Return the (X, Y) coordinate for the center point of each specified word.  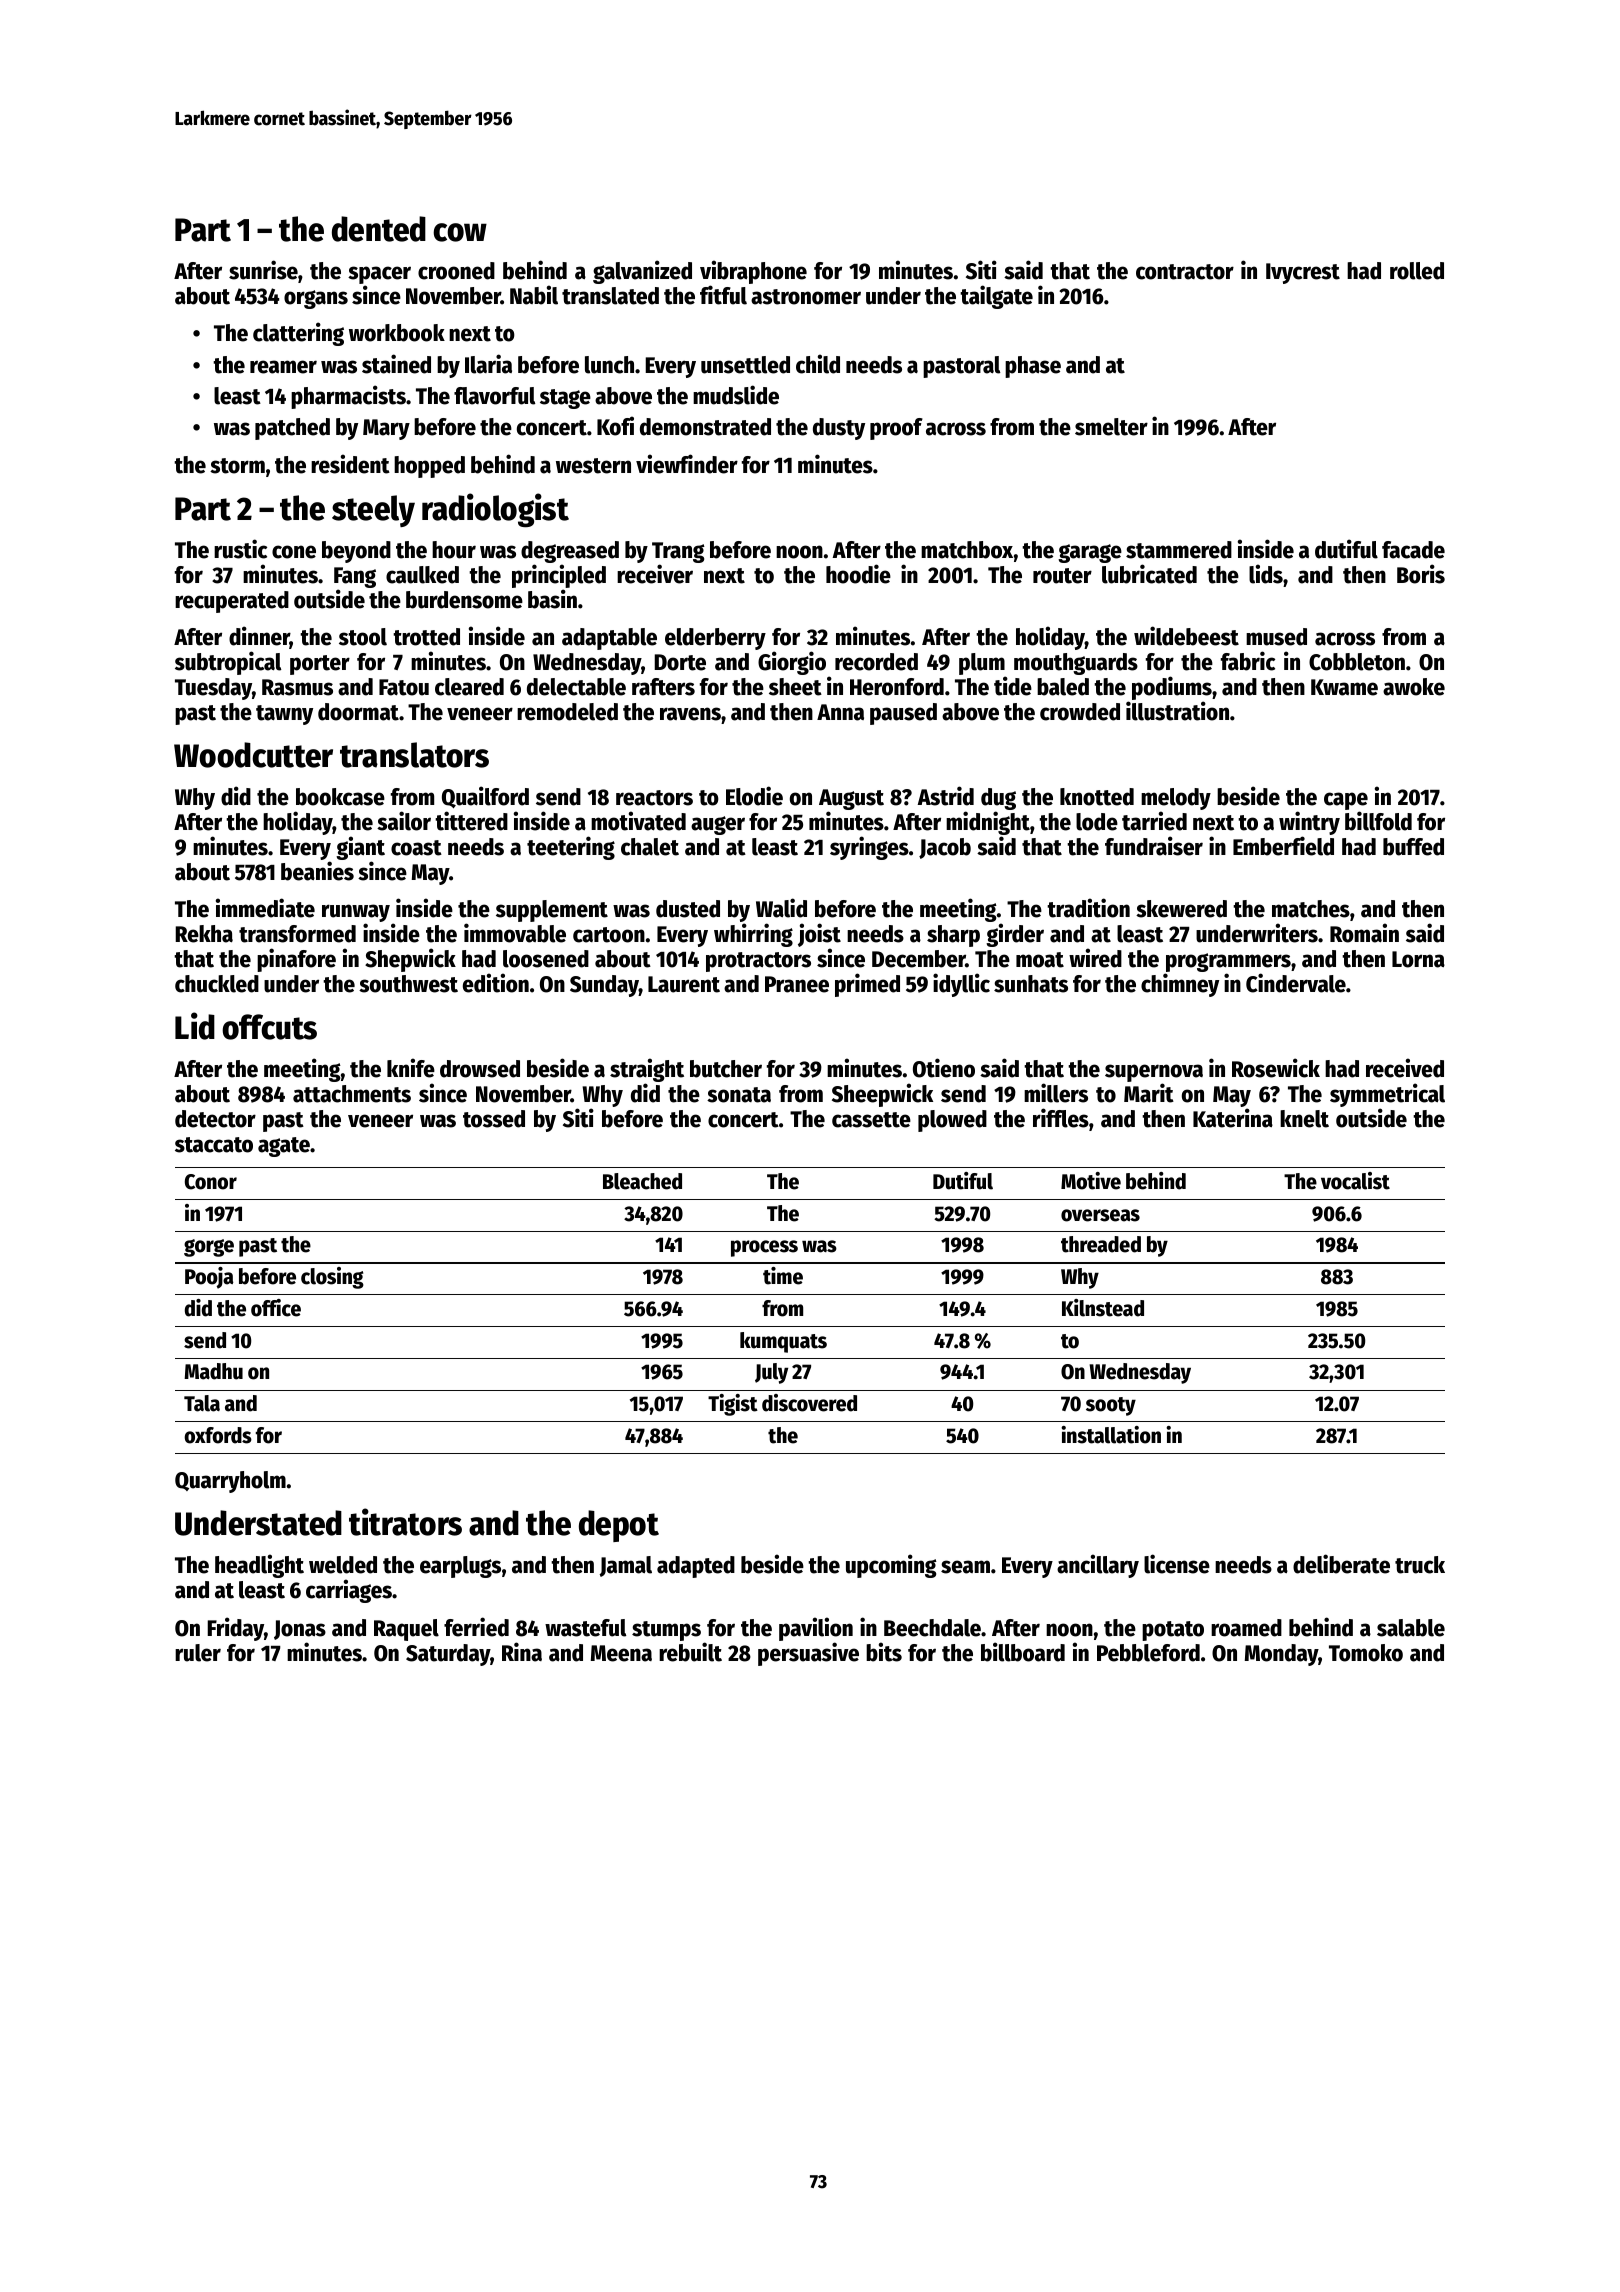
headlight (259, 1566)
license (1177, 1564)
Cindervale (1296, 983)
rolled (1417, 271)
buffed (1413, 847)
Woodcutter (253, 755)
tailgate (996, 297)
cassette (871, 1120)
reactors (654, 798)
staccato (214, 1145)
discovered (809, 1403)
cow (460, 232)
